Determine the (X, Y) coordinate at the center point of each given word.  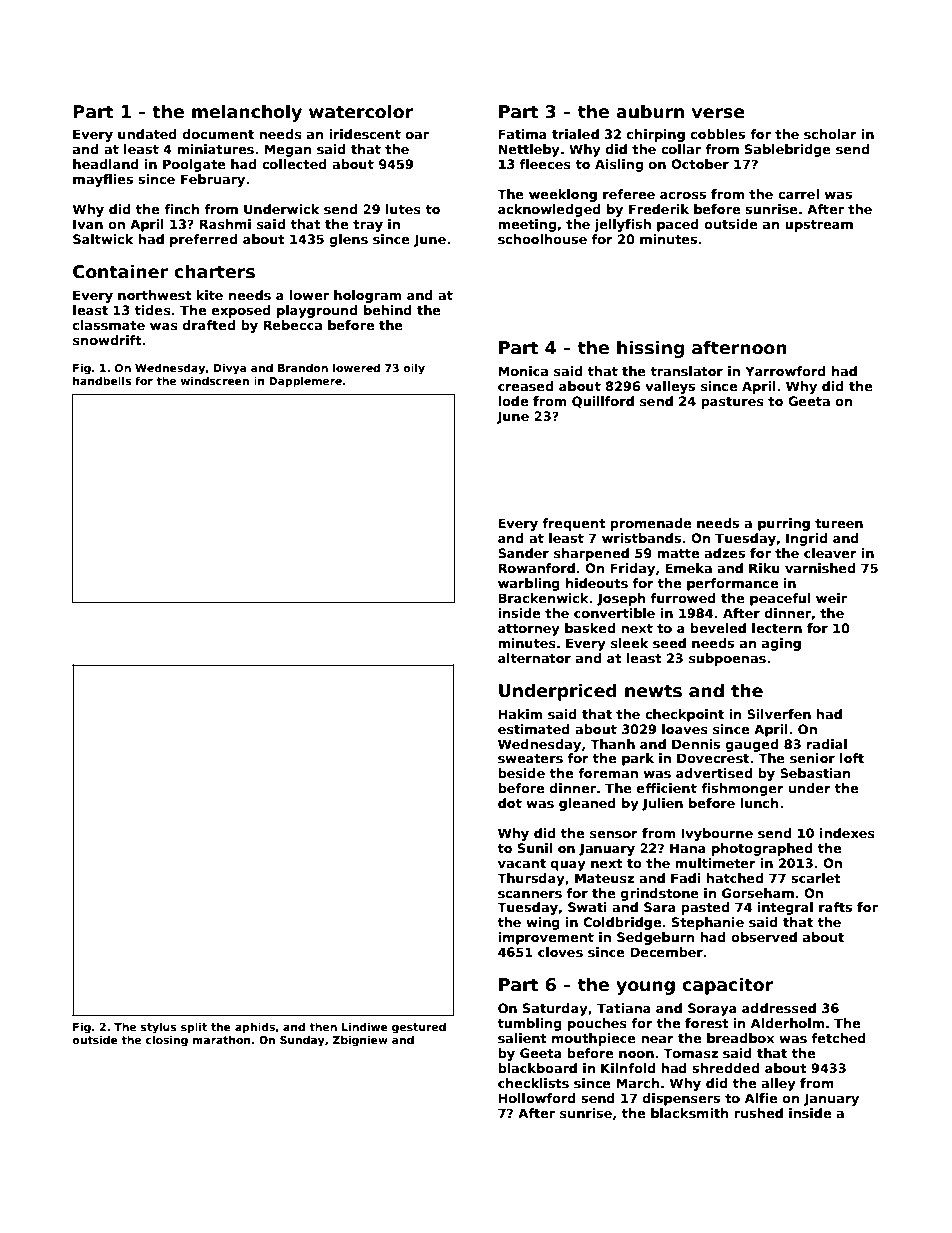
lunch (759, 803)
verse (718, 113)
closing (166, 1041)
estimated (534, 729)
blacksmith (689, 1113)
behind (388, 310)
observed (764, 937)
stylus (159, 1028)
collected (294, 164)
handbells (102, 380)
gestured (419, 1028)
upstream (819, 226)
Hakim (520, 714)
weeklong (563, 195)
